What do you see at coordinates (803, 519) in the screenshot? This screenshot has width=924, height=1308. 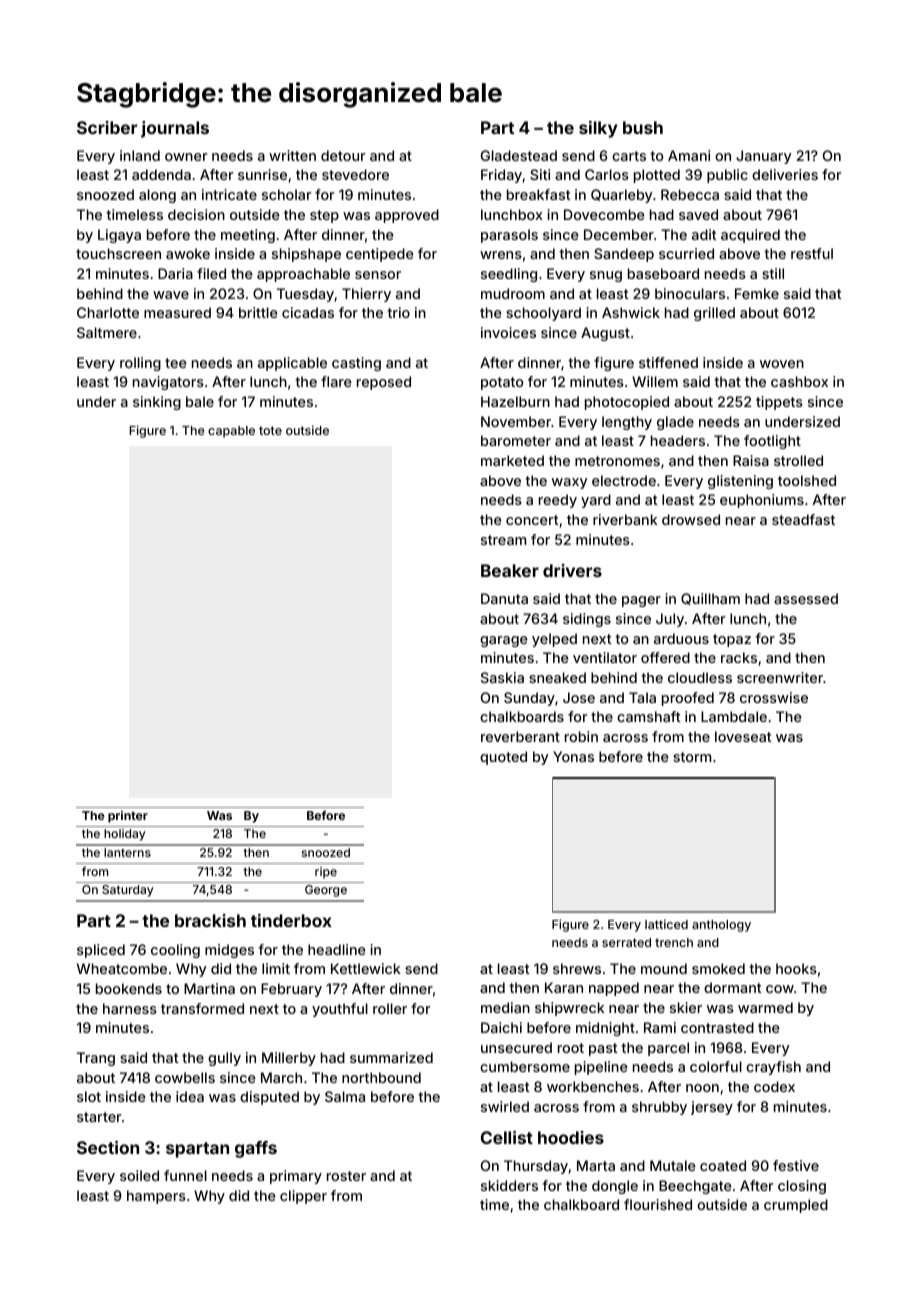 I see `steadfast` at bounding box center [803, 519].
